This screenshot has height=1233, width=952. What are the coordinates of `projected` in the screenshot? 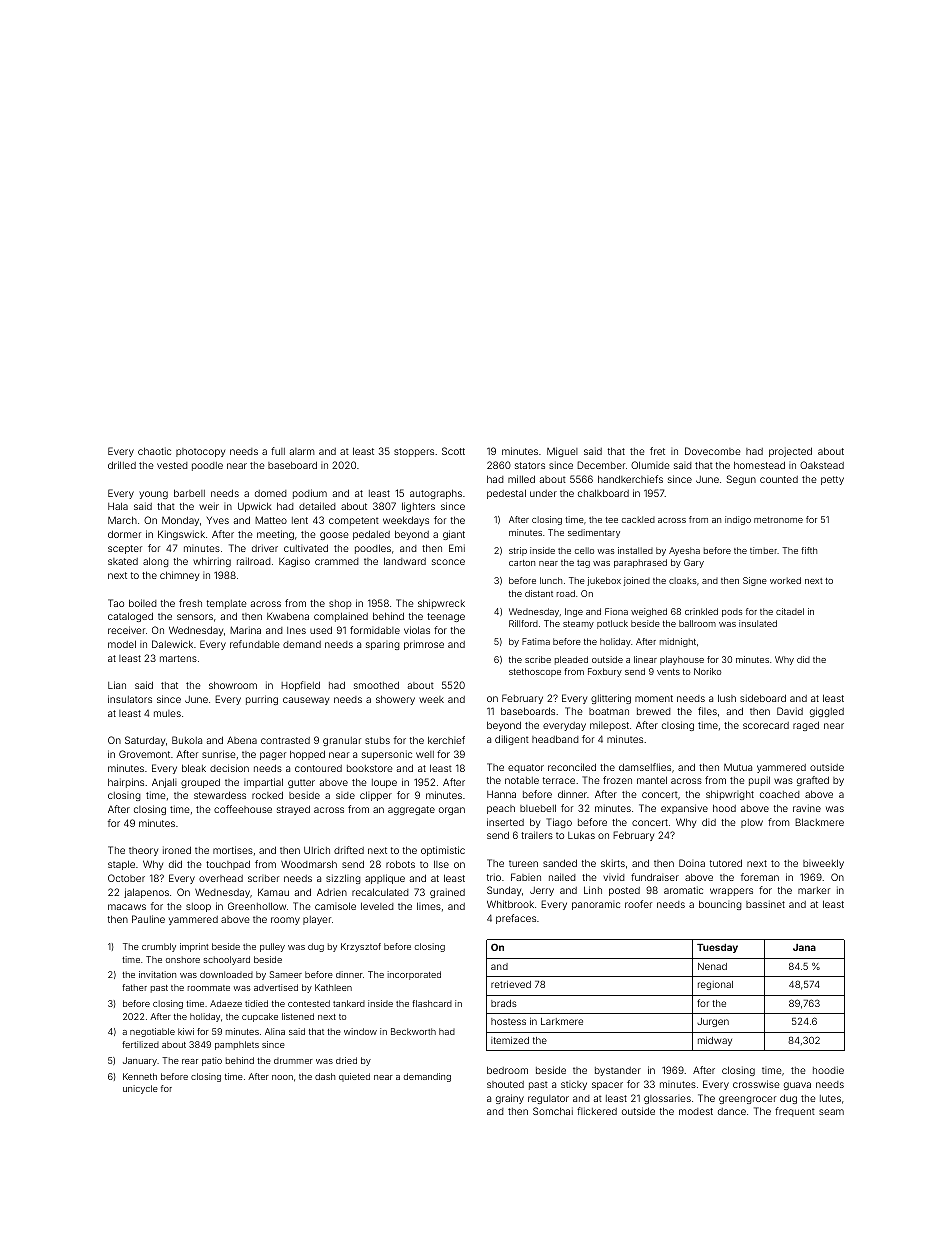 It's located at (790, 452).
